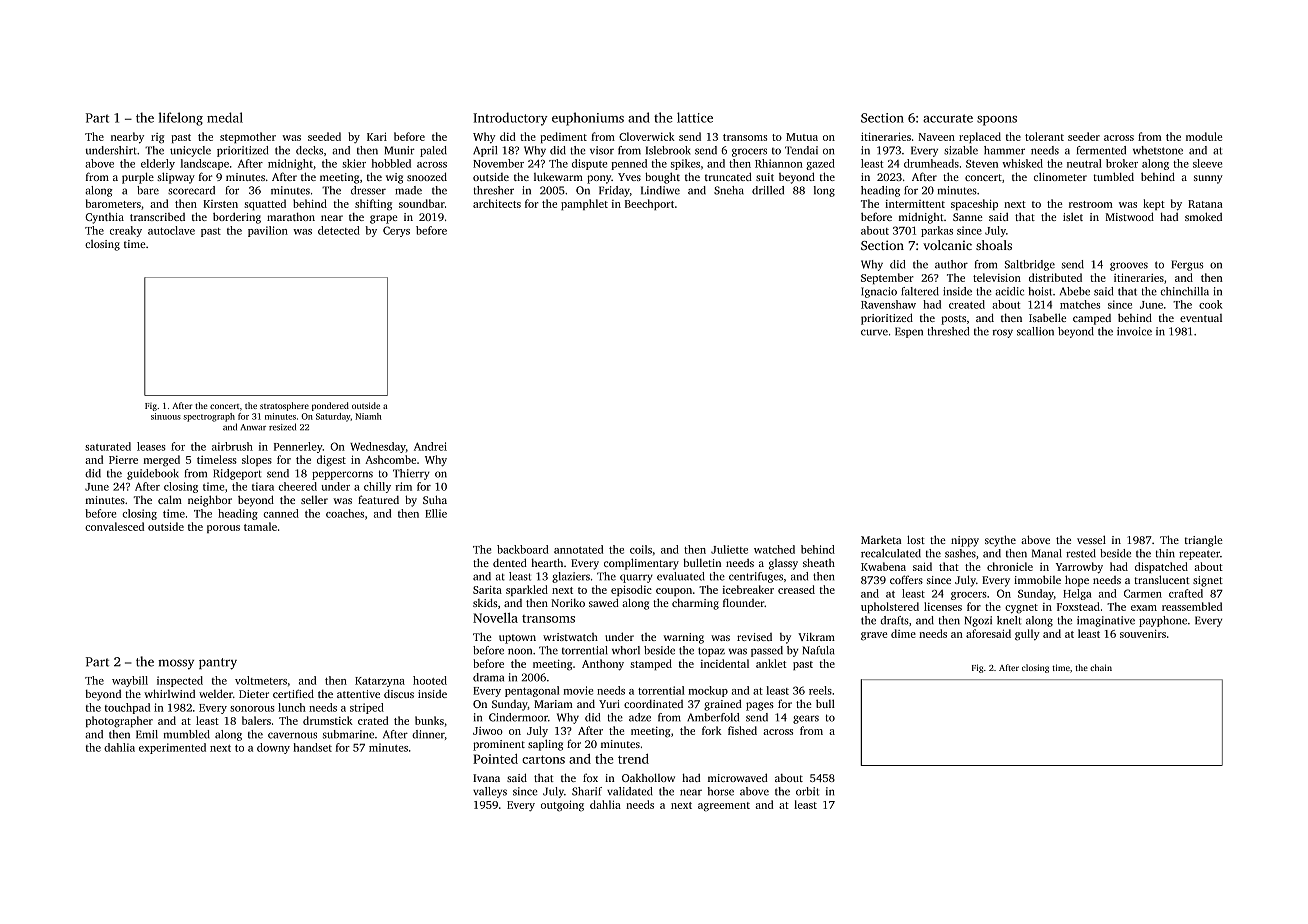 The image size is (1308, 924). I want to click on accurate, so click(948, 118).
